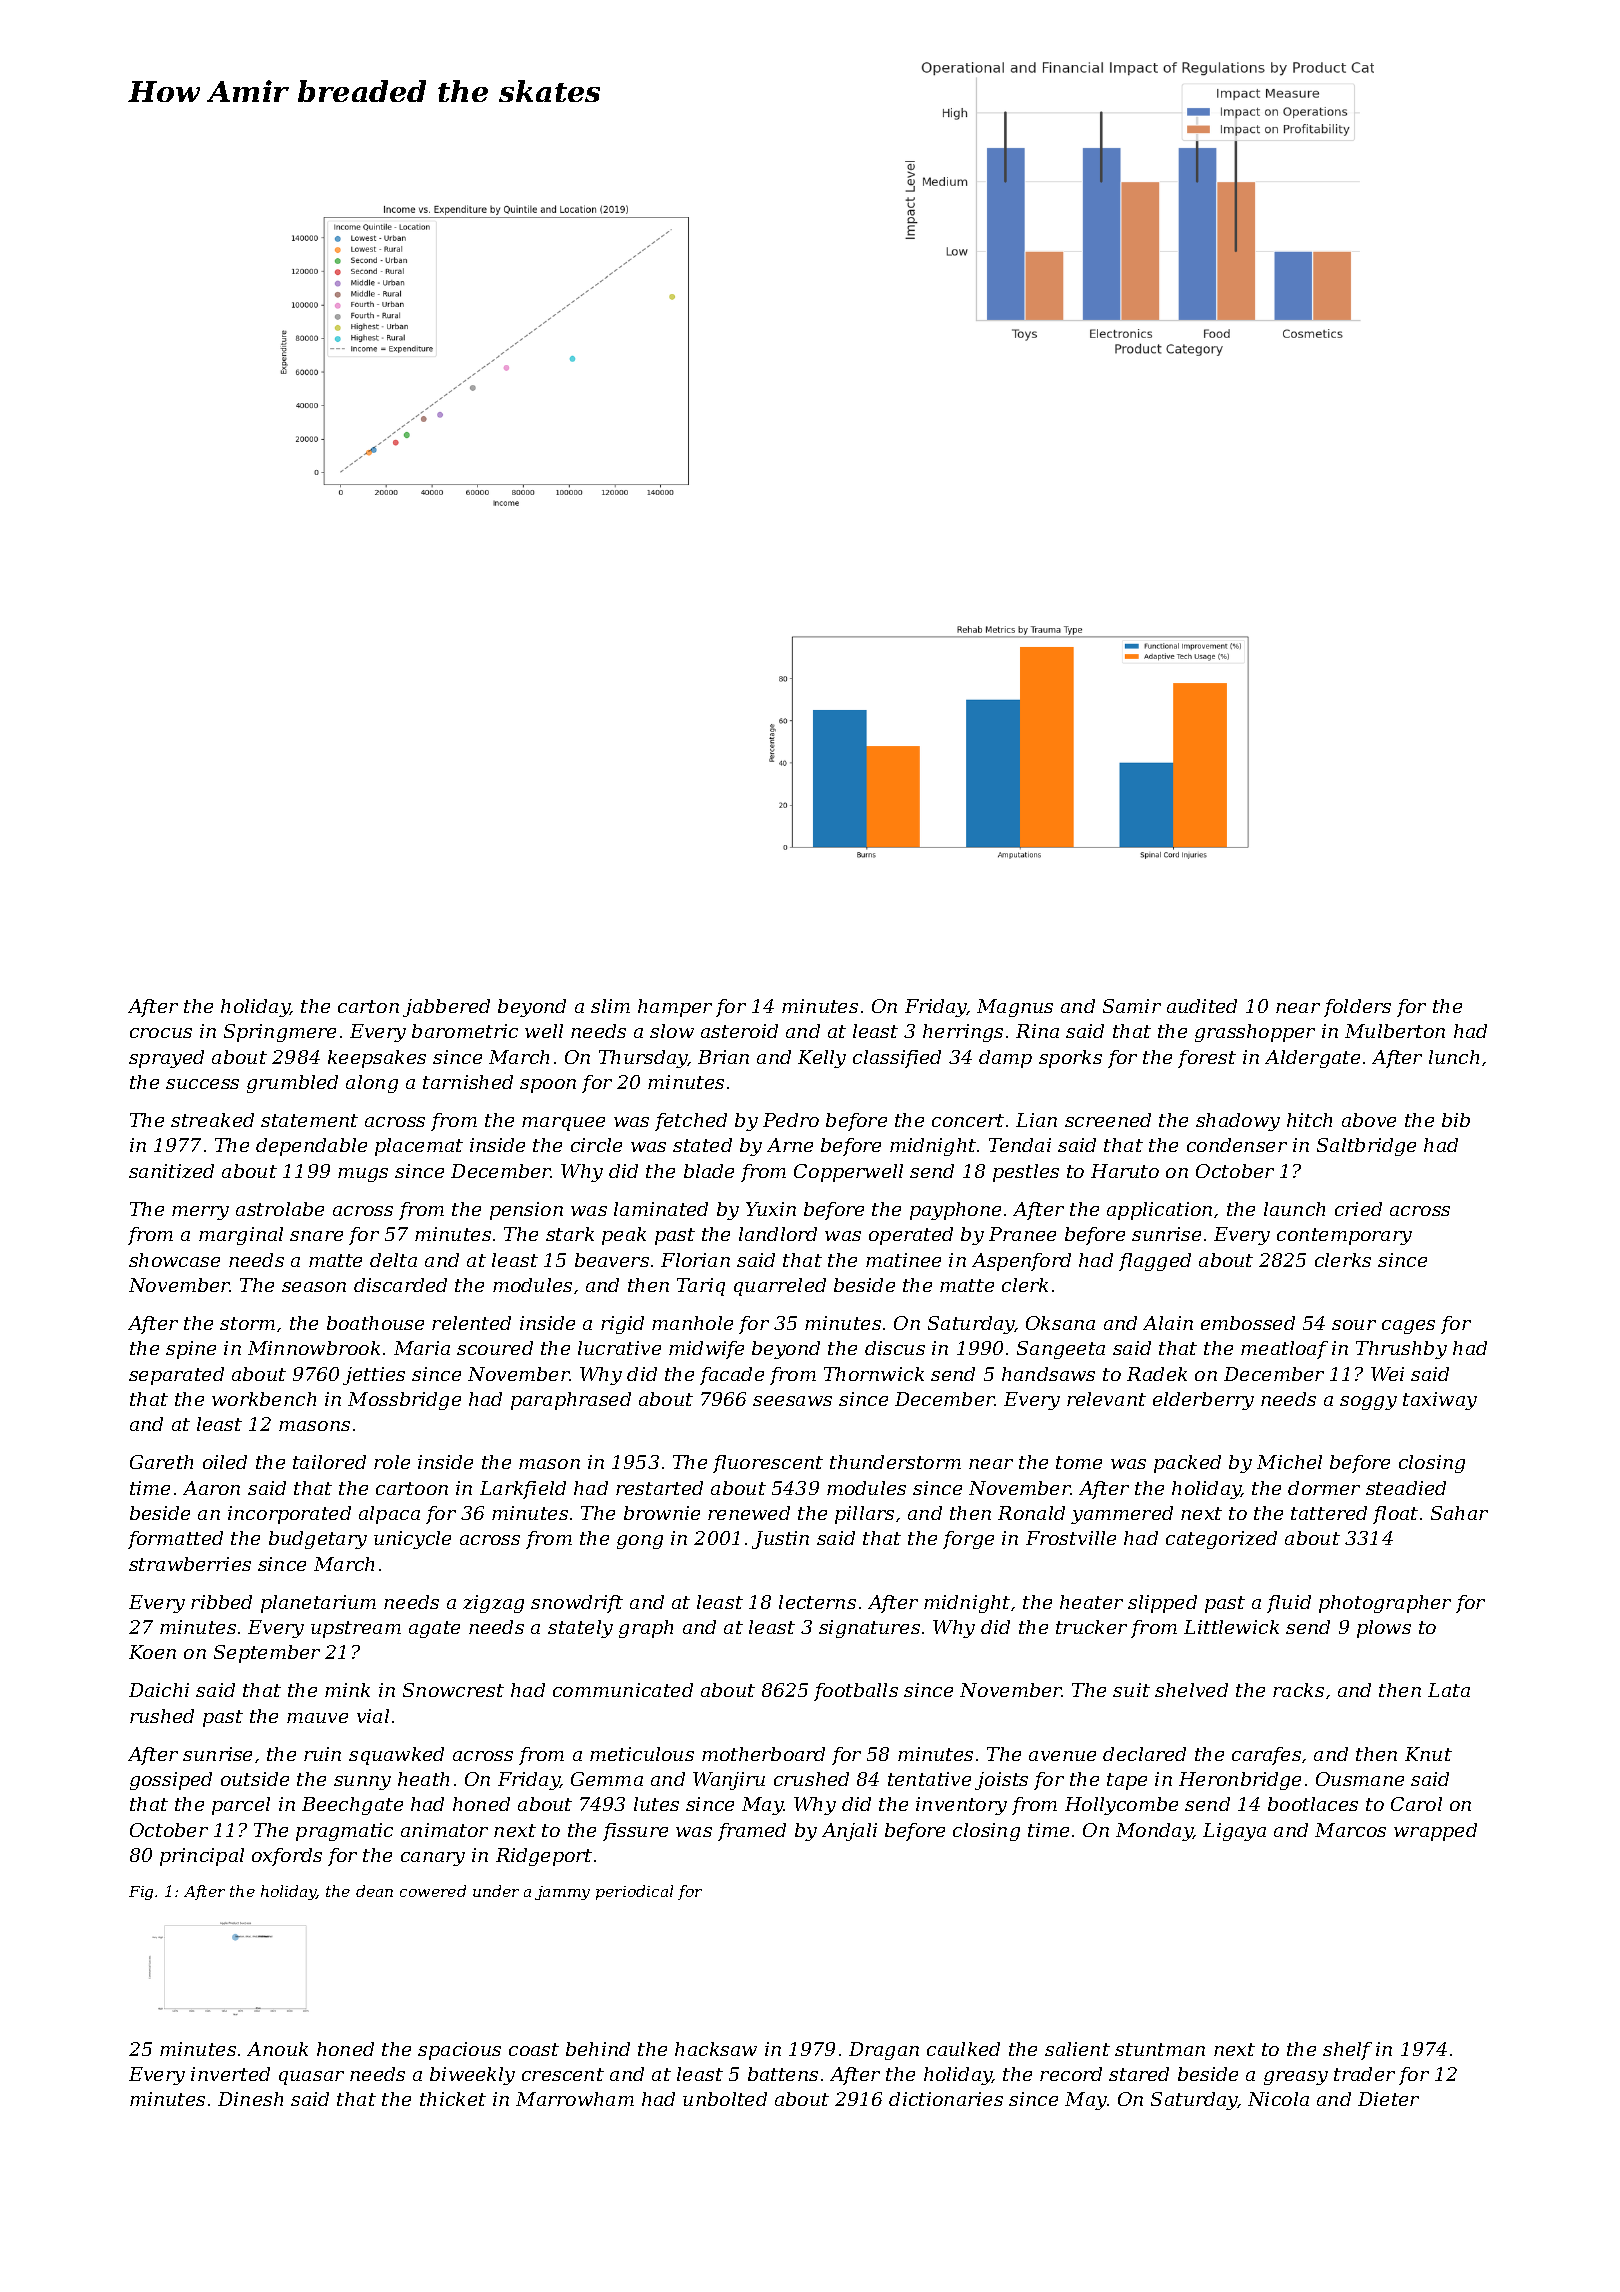 This page has width=1620, height=2292. Describe the element at coordinates (277, 2049) in the page. I see `Anouk` at that location.
